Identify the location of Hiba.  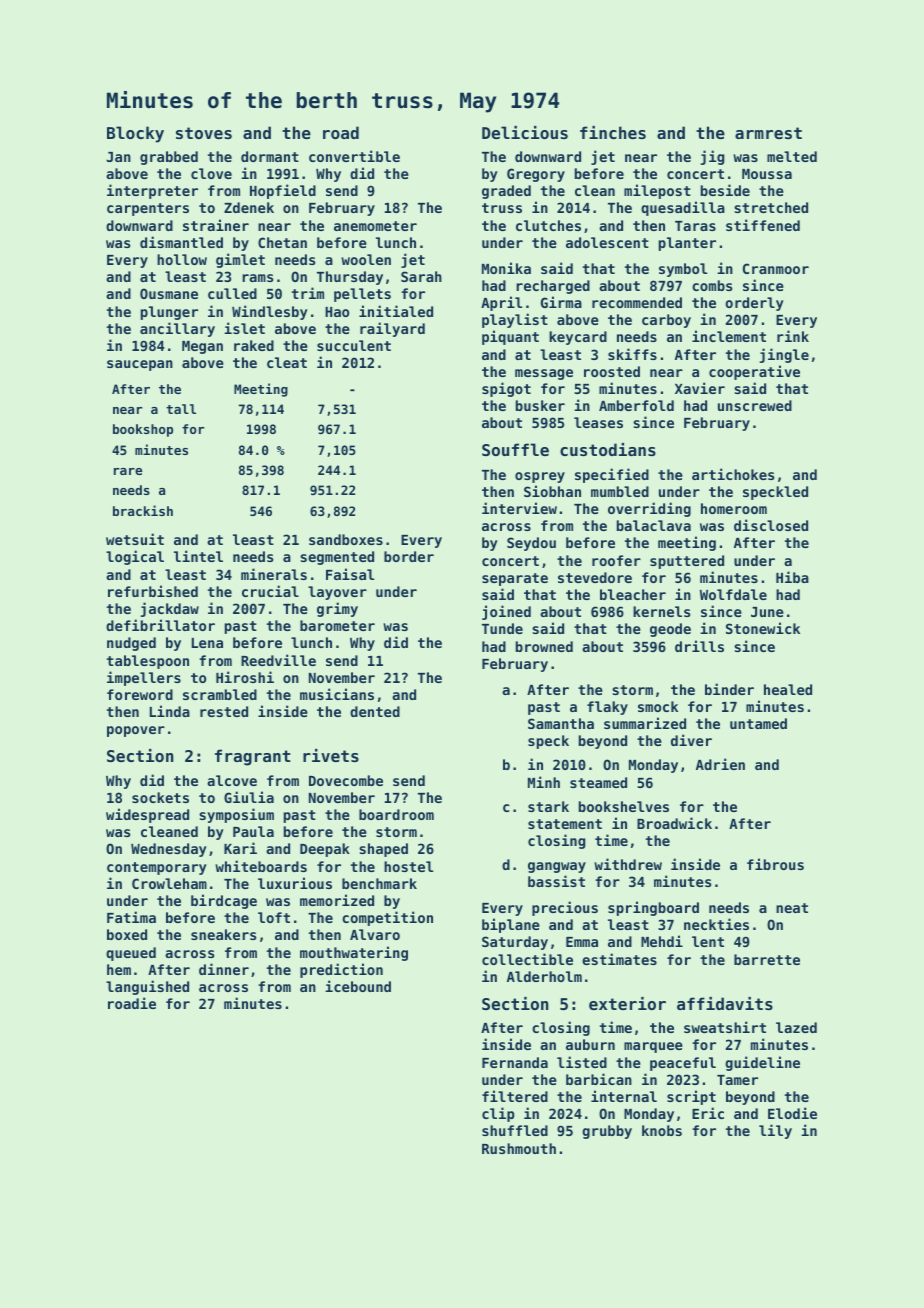
(792, 577).
